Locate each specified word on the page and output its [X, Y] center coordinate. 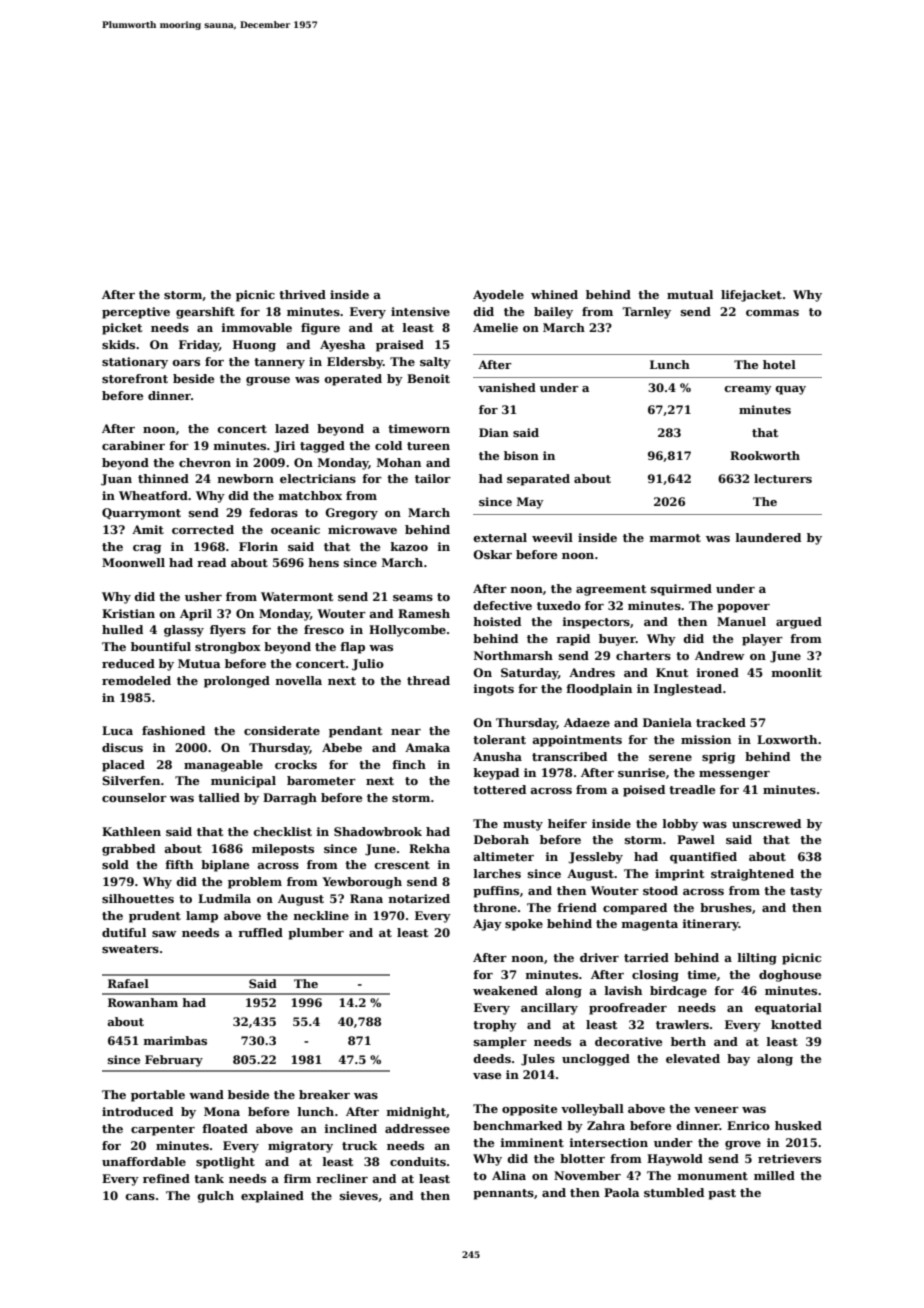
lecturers [783, 478]
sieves [359, 1195]
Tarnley [646, 313]
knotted [796, 1024]
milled [774, 1175]
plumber [316, 934]
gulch [216, 1197]
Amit [148, 529]
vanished [507, 387]
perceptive [136, 313]
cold [388, 445]
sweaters [130, 949]
